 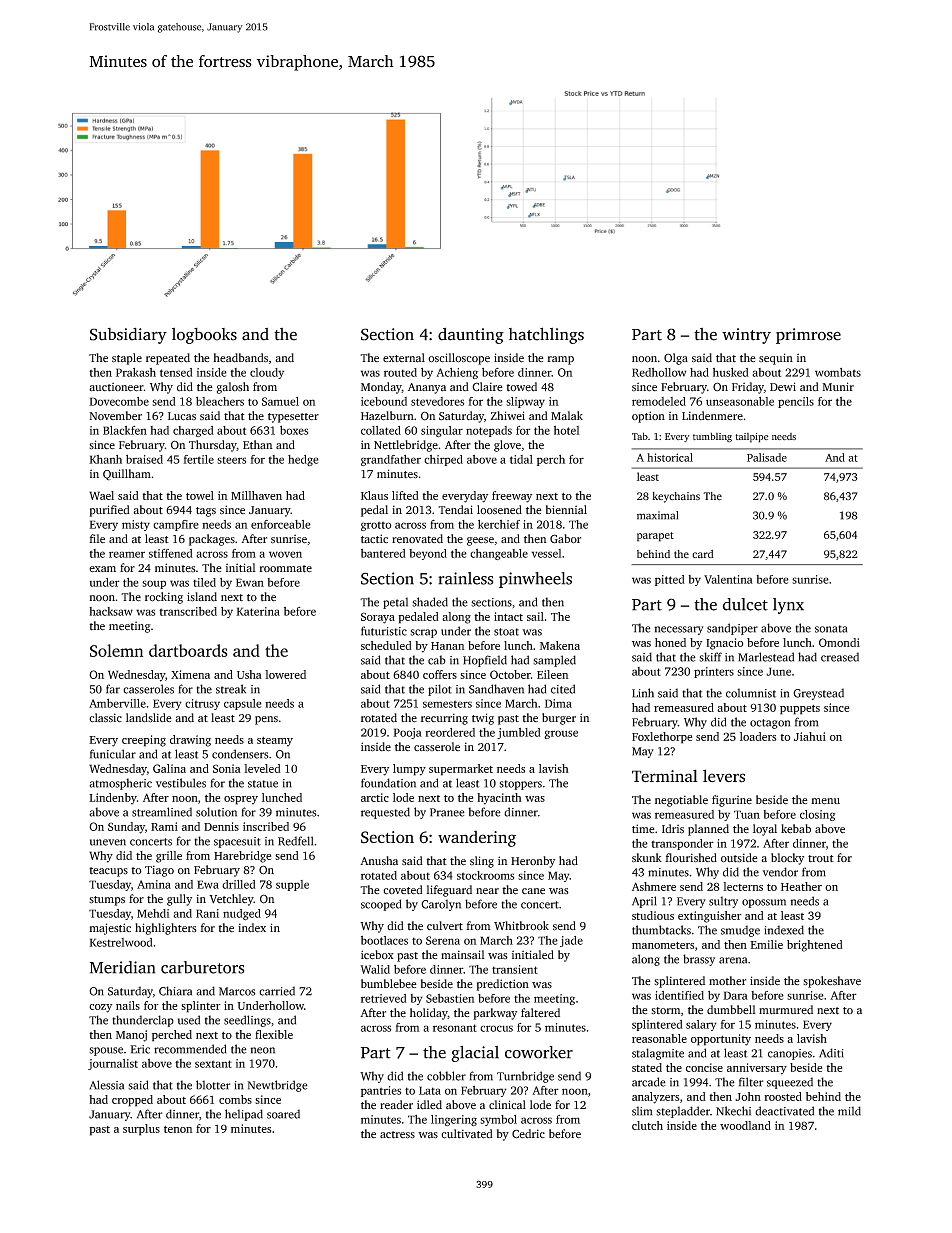 What do you see at coordinates (108, 872) in the document?
I see `teacups` at bounding box center [108, 872].
